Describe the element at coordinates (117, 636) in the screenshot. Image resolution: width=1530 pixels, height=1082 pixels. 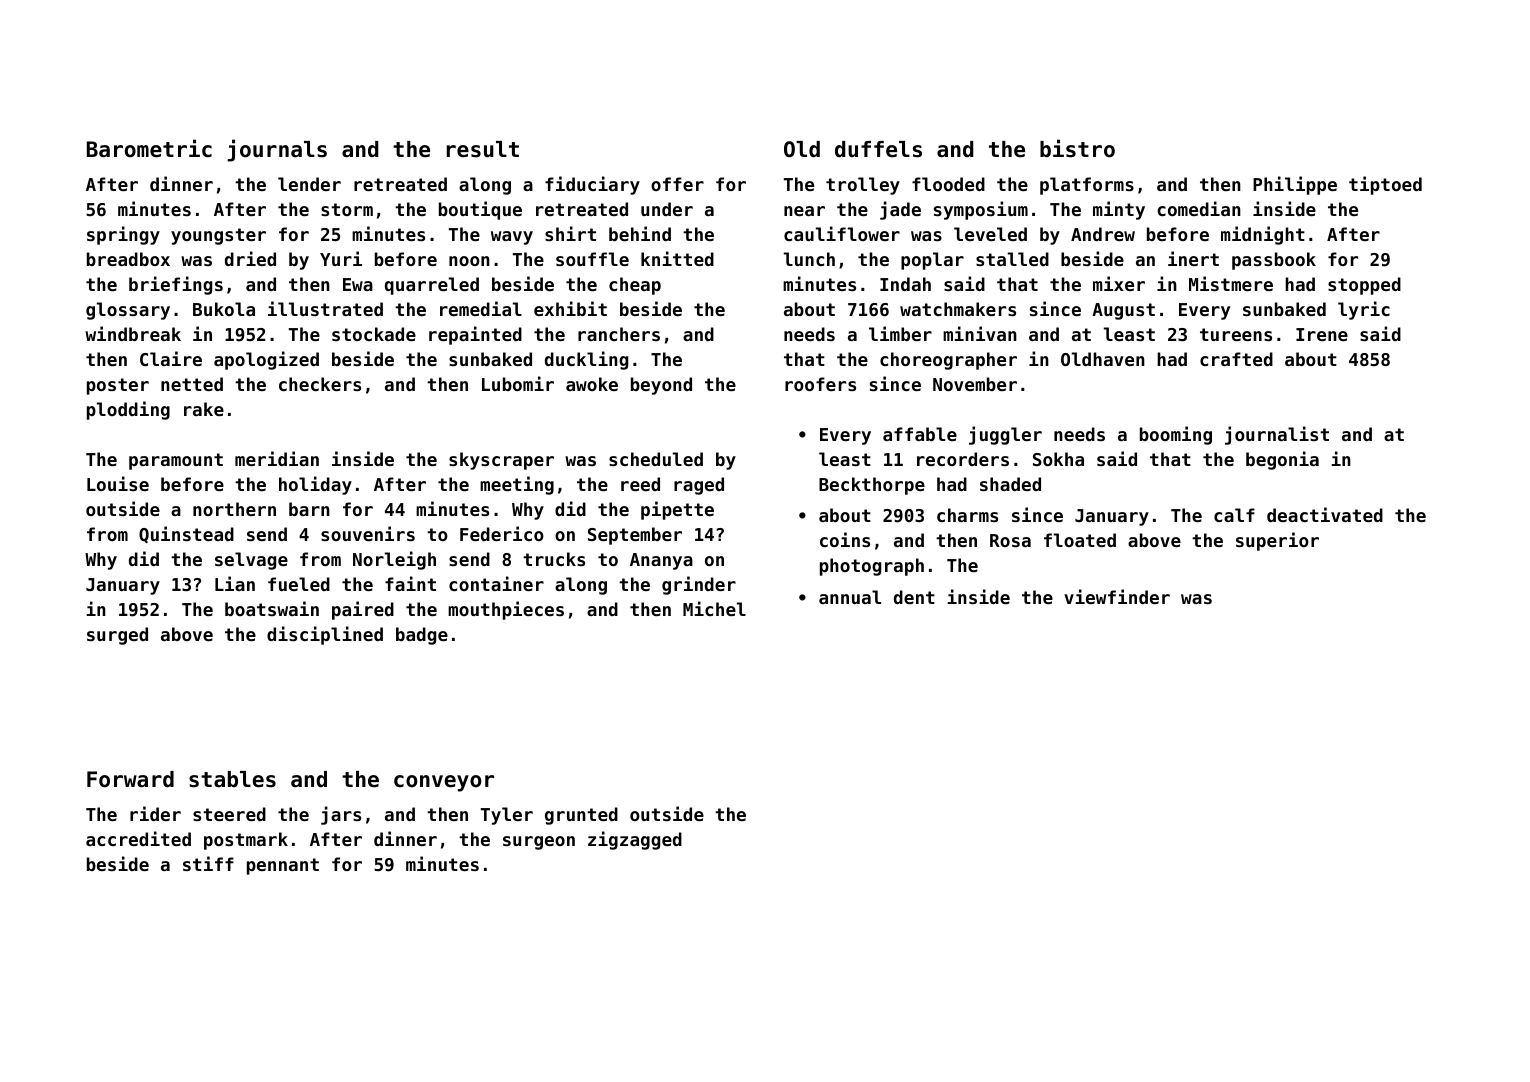
I see `surged` at that location.
